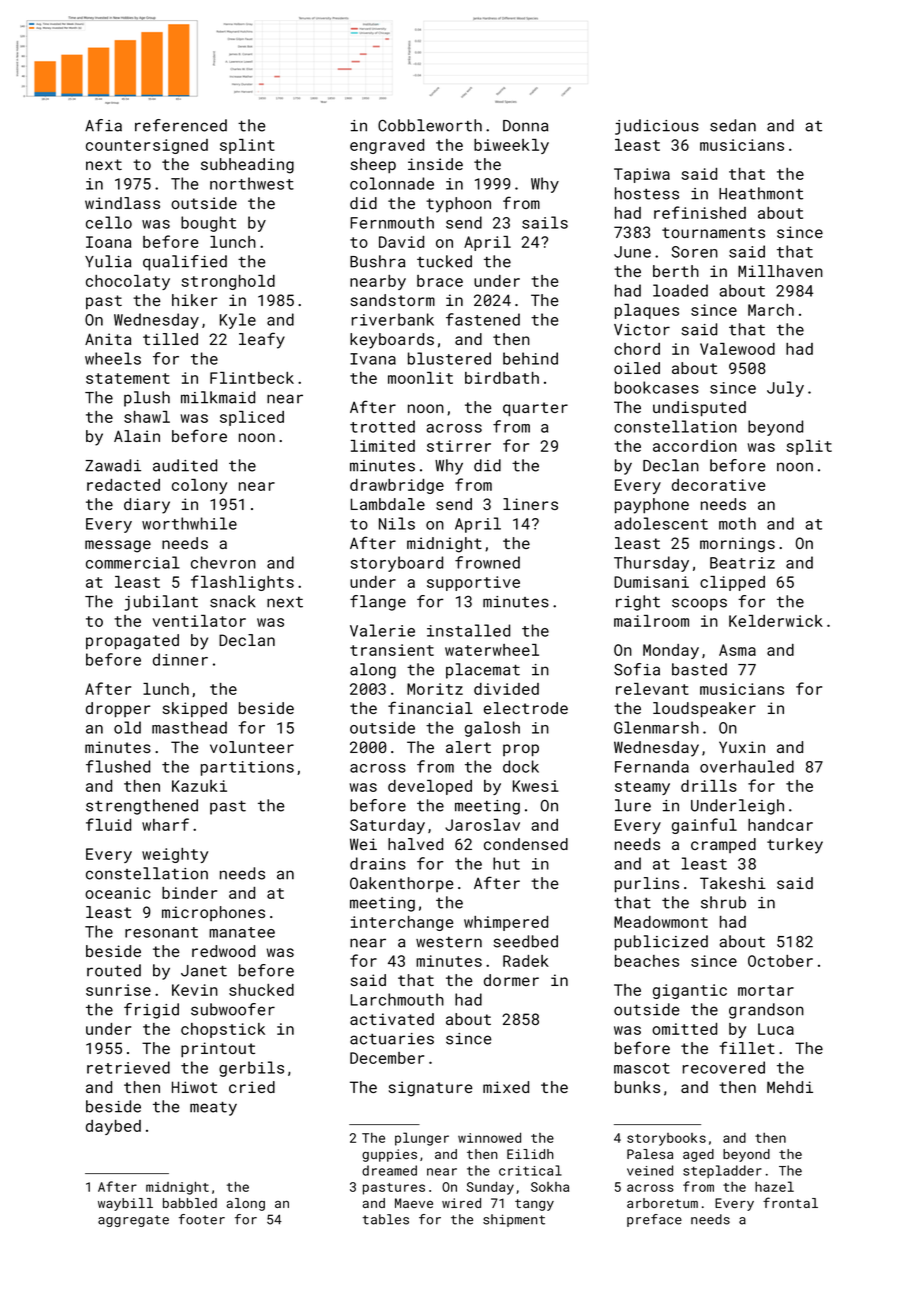  What do you see at coordinates (175, 855) in the screenshot?
I see `weighty` at bounding box center [175, 855].
